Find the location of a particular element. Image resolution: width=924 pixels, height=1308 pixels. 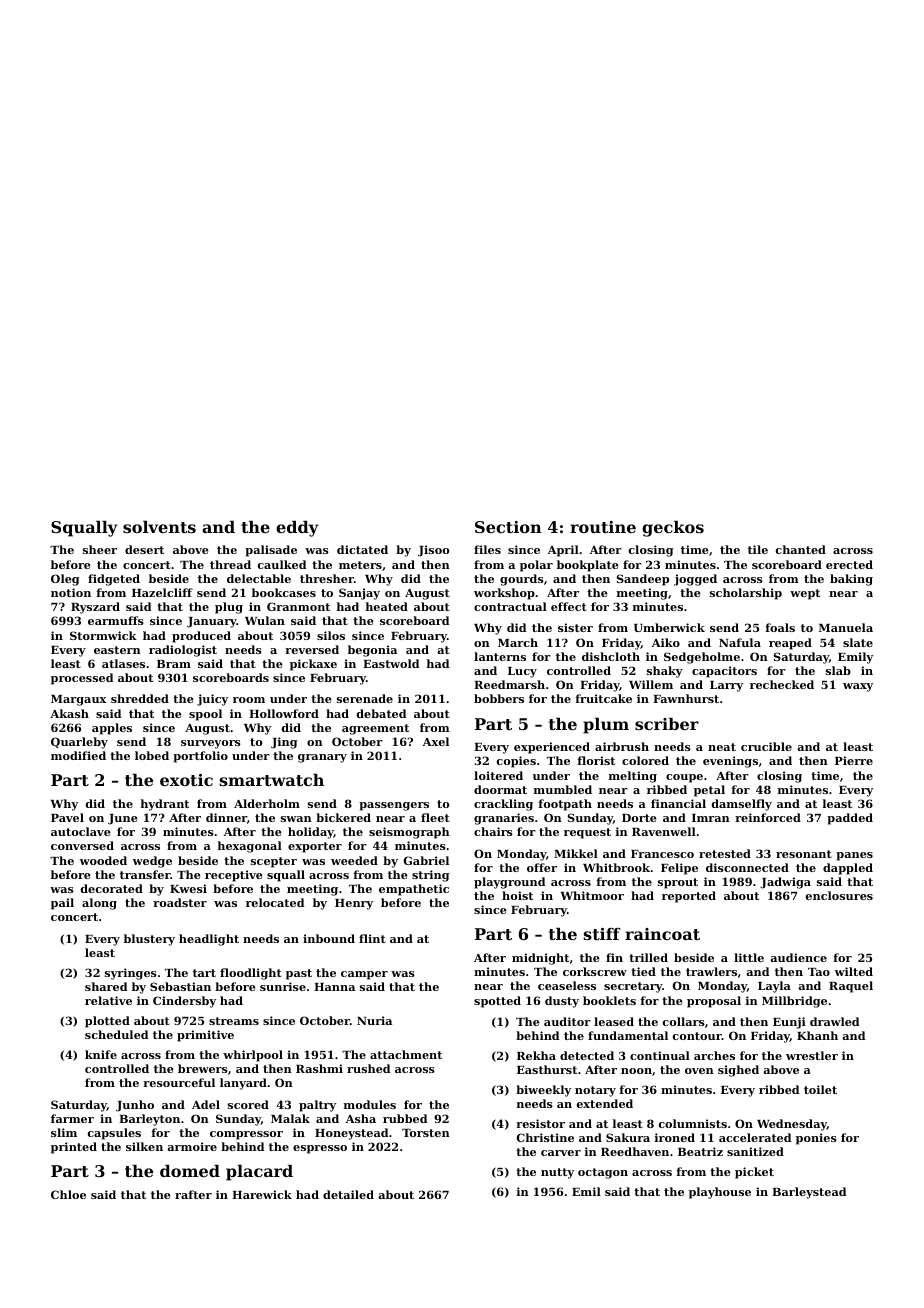

printed is located at coordinates (74, 1148).
